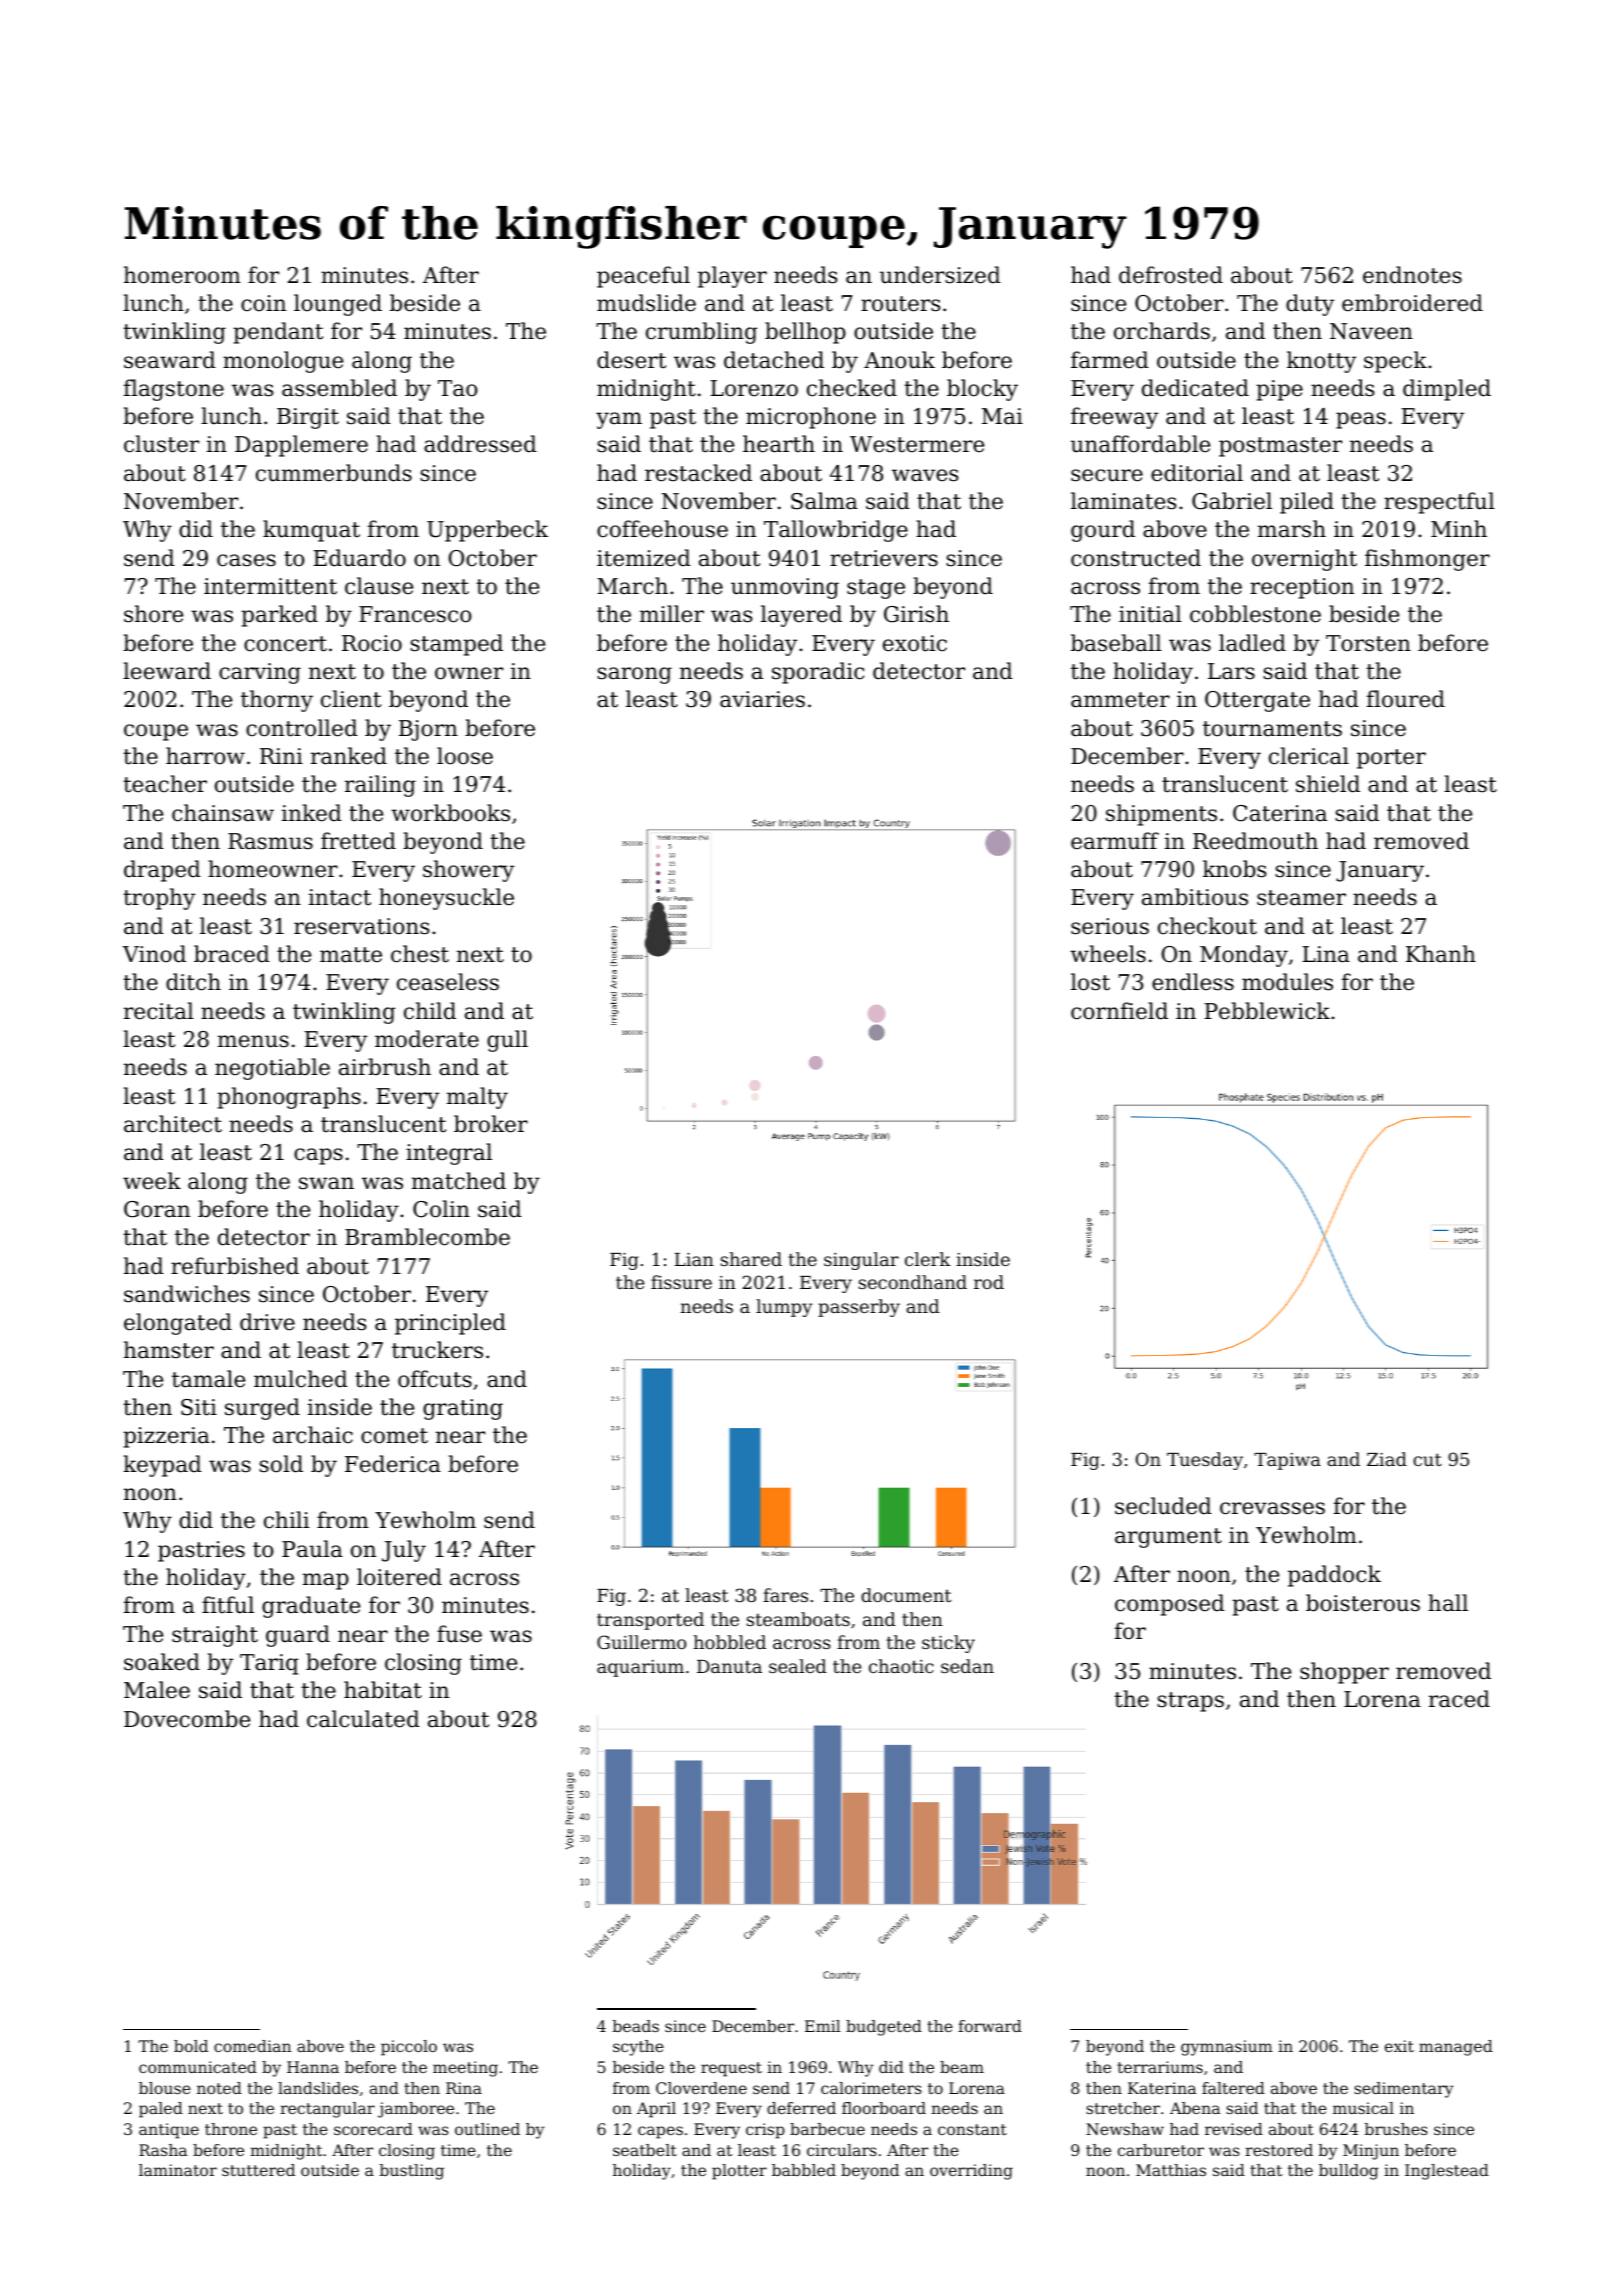 The image size is (1620, 2292). Describe the element at coordinates (785, 1595) in the page. I see `fares` at that location.
